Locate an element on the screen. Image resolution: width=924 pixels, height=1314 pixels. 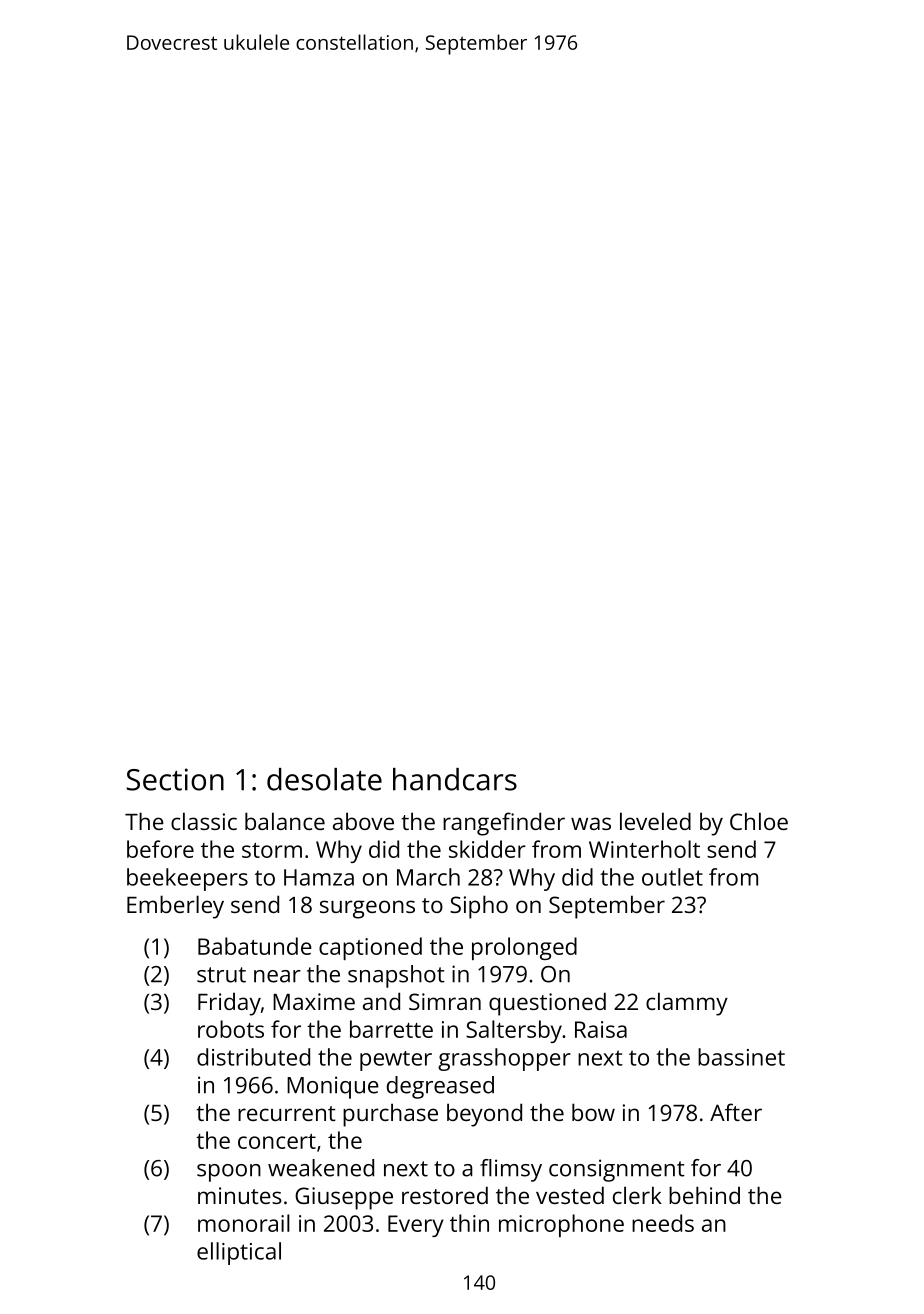
balance is located at coordinates (285, 821).
